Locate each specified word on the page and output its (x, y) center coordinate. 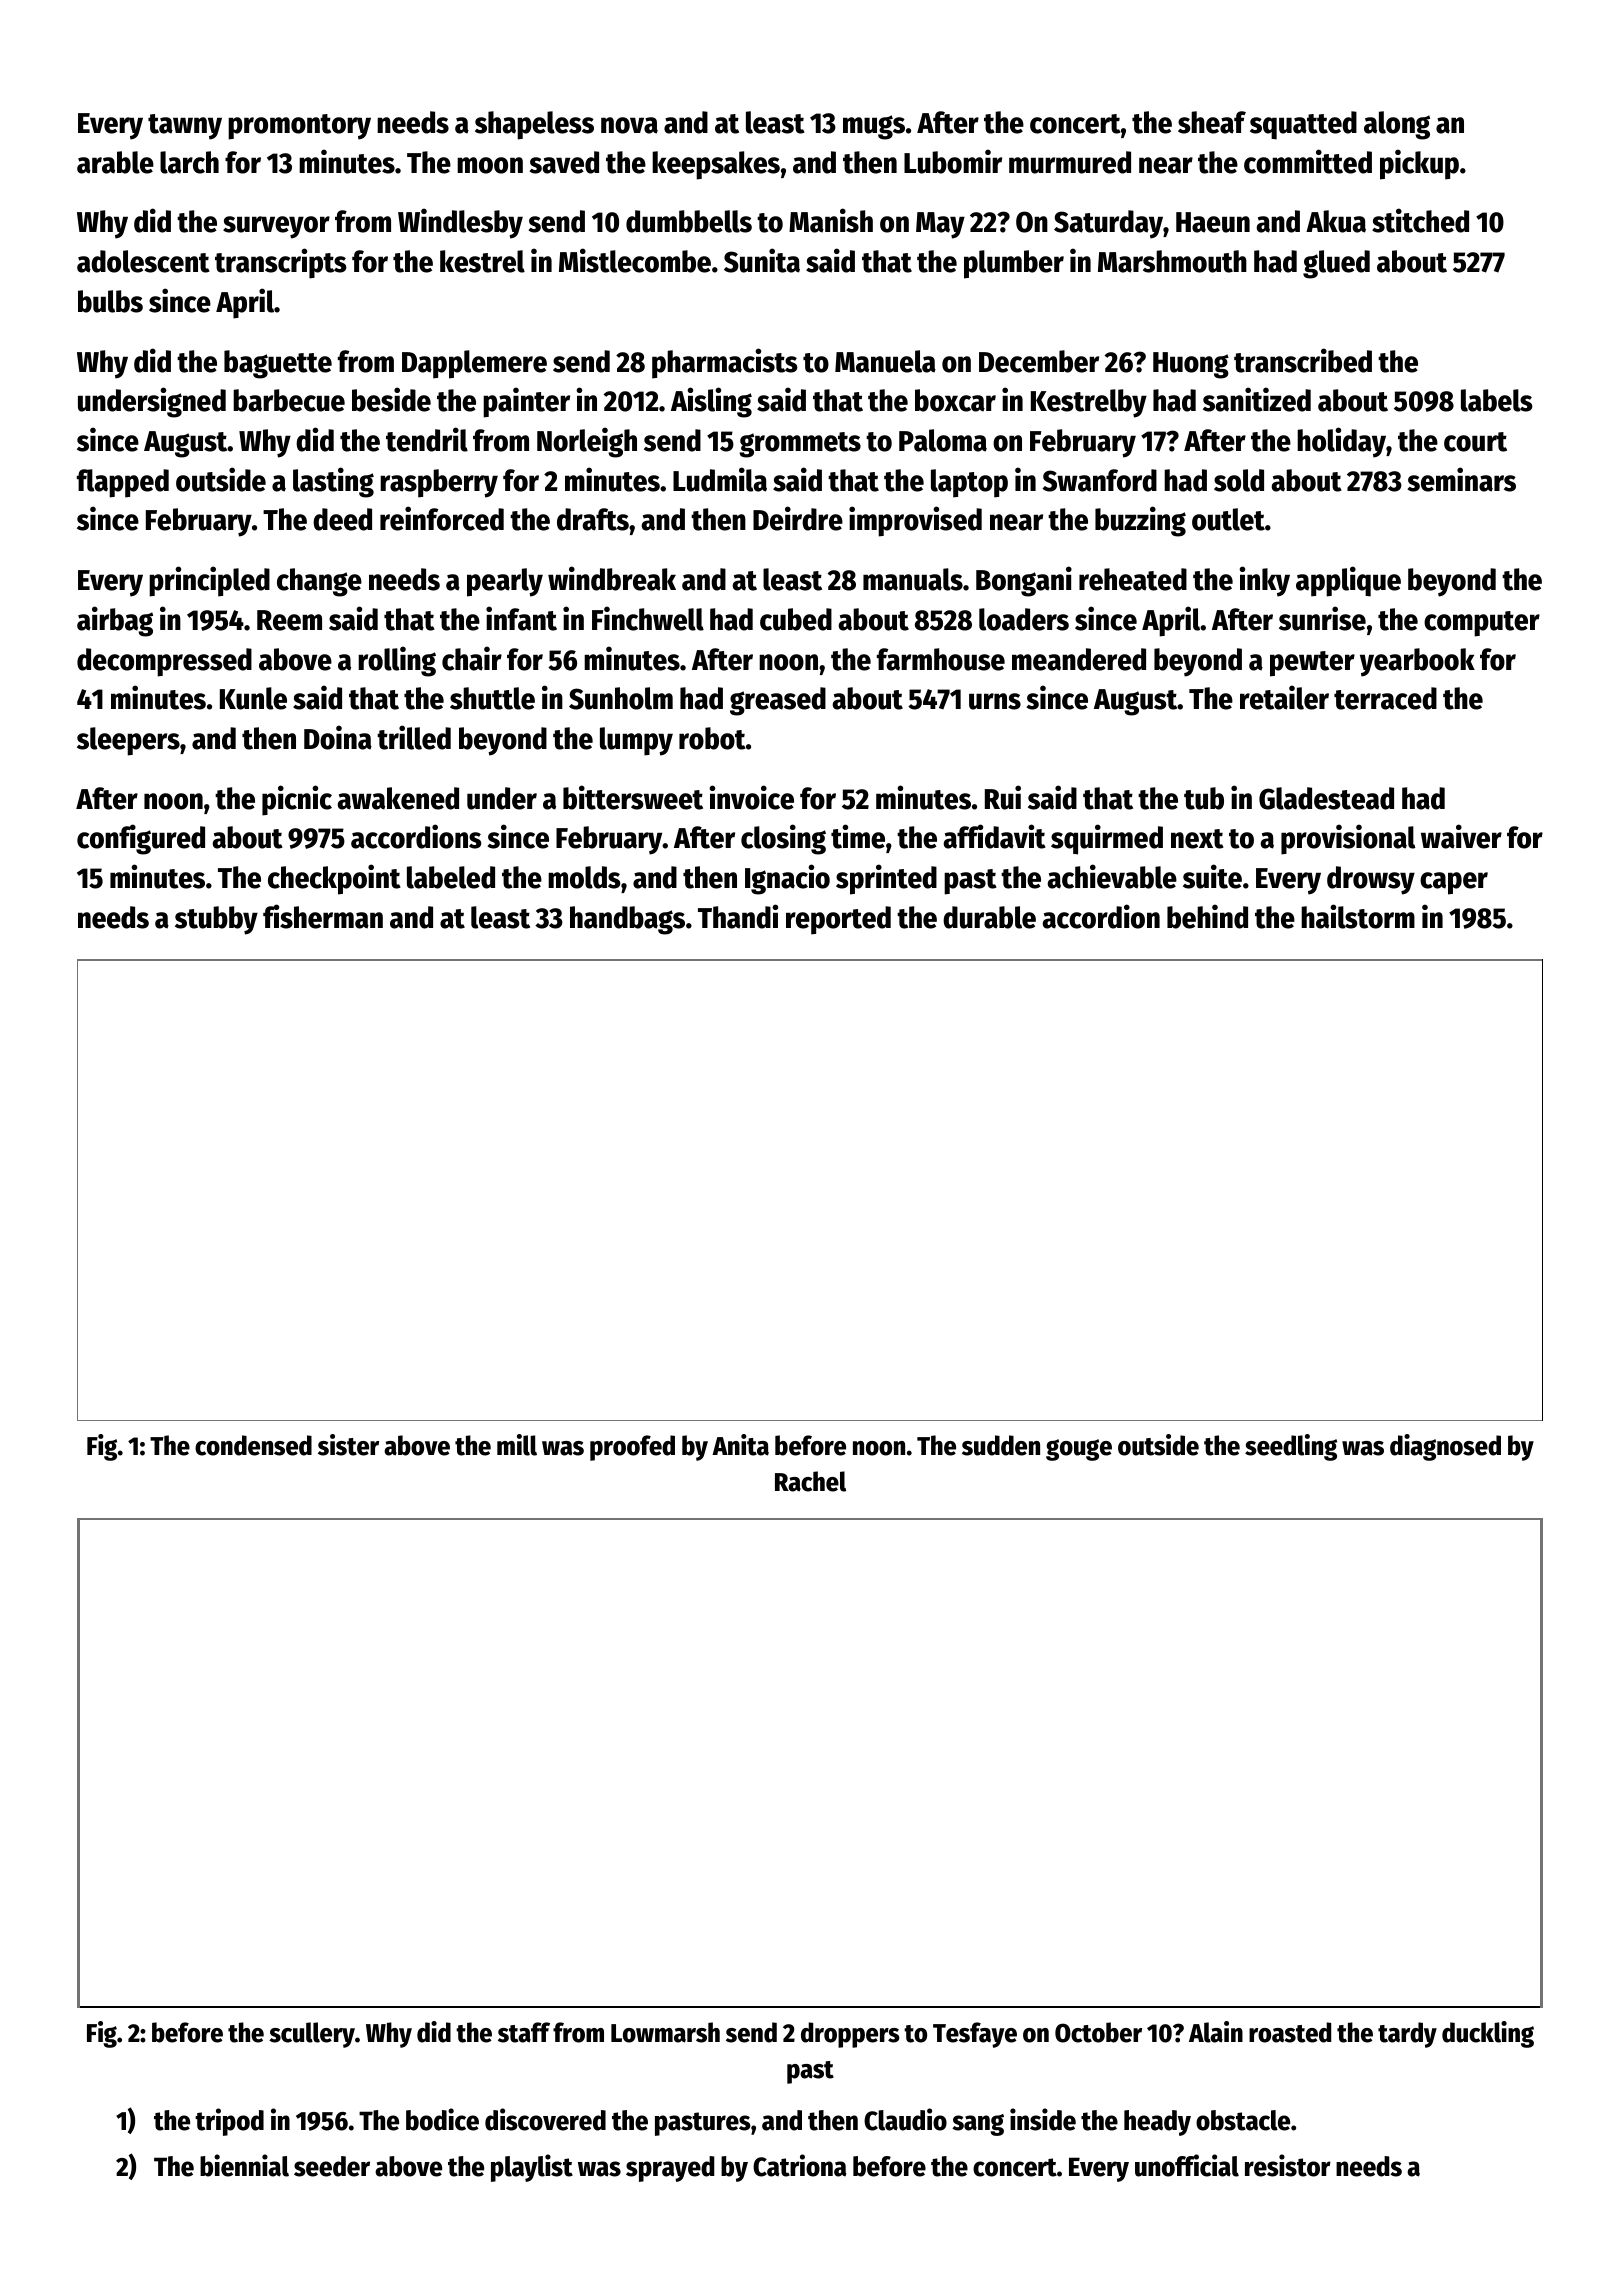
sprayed (670, 2169)
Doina (338, 737)
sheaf (1212, 122)
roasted (1290, 2032)
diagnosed (1445, 1447)
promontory (299, 127)
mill (517, 1445)
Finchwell (648, 618)
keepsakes (716, 165)
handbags (627, 920)
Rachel (810, 1481)
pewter (1312, 664)
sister (348, 1445)
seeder (332, 2166)
